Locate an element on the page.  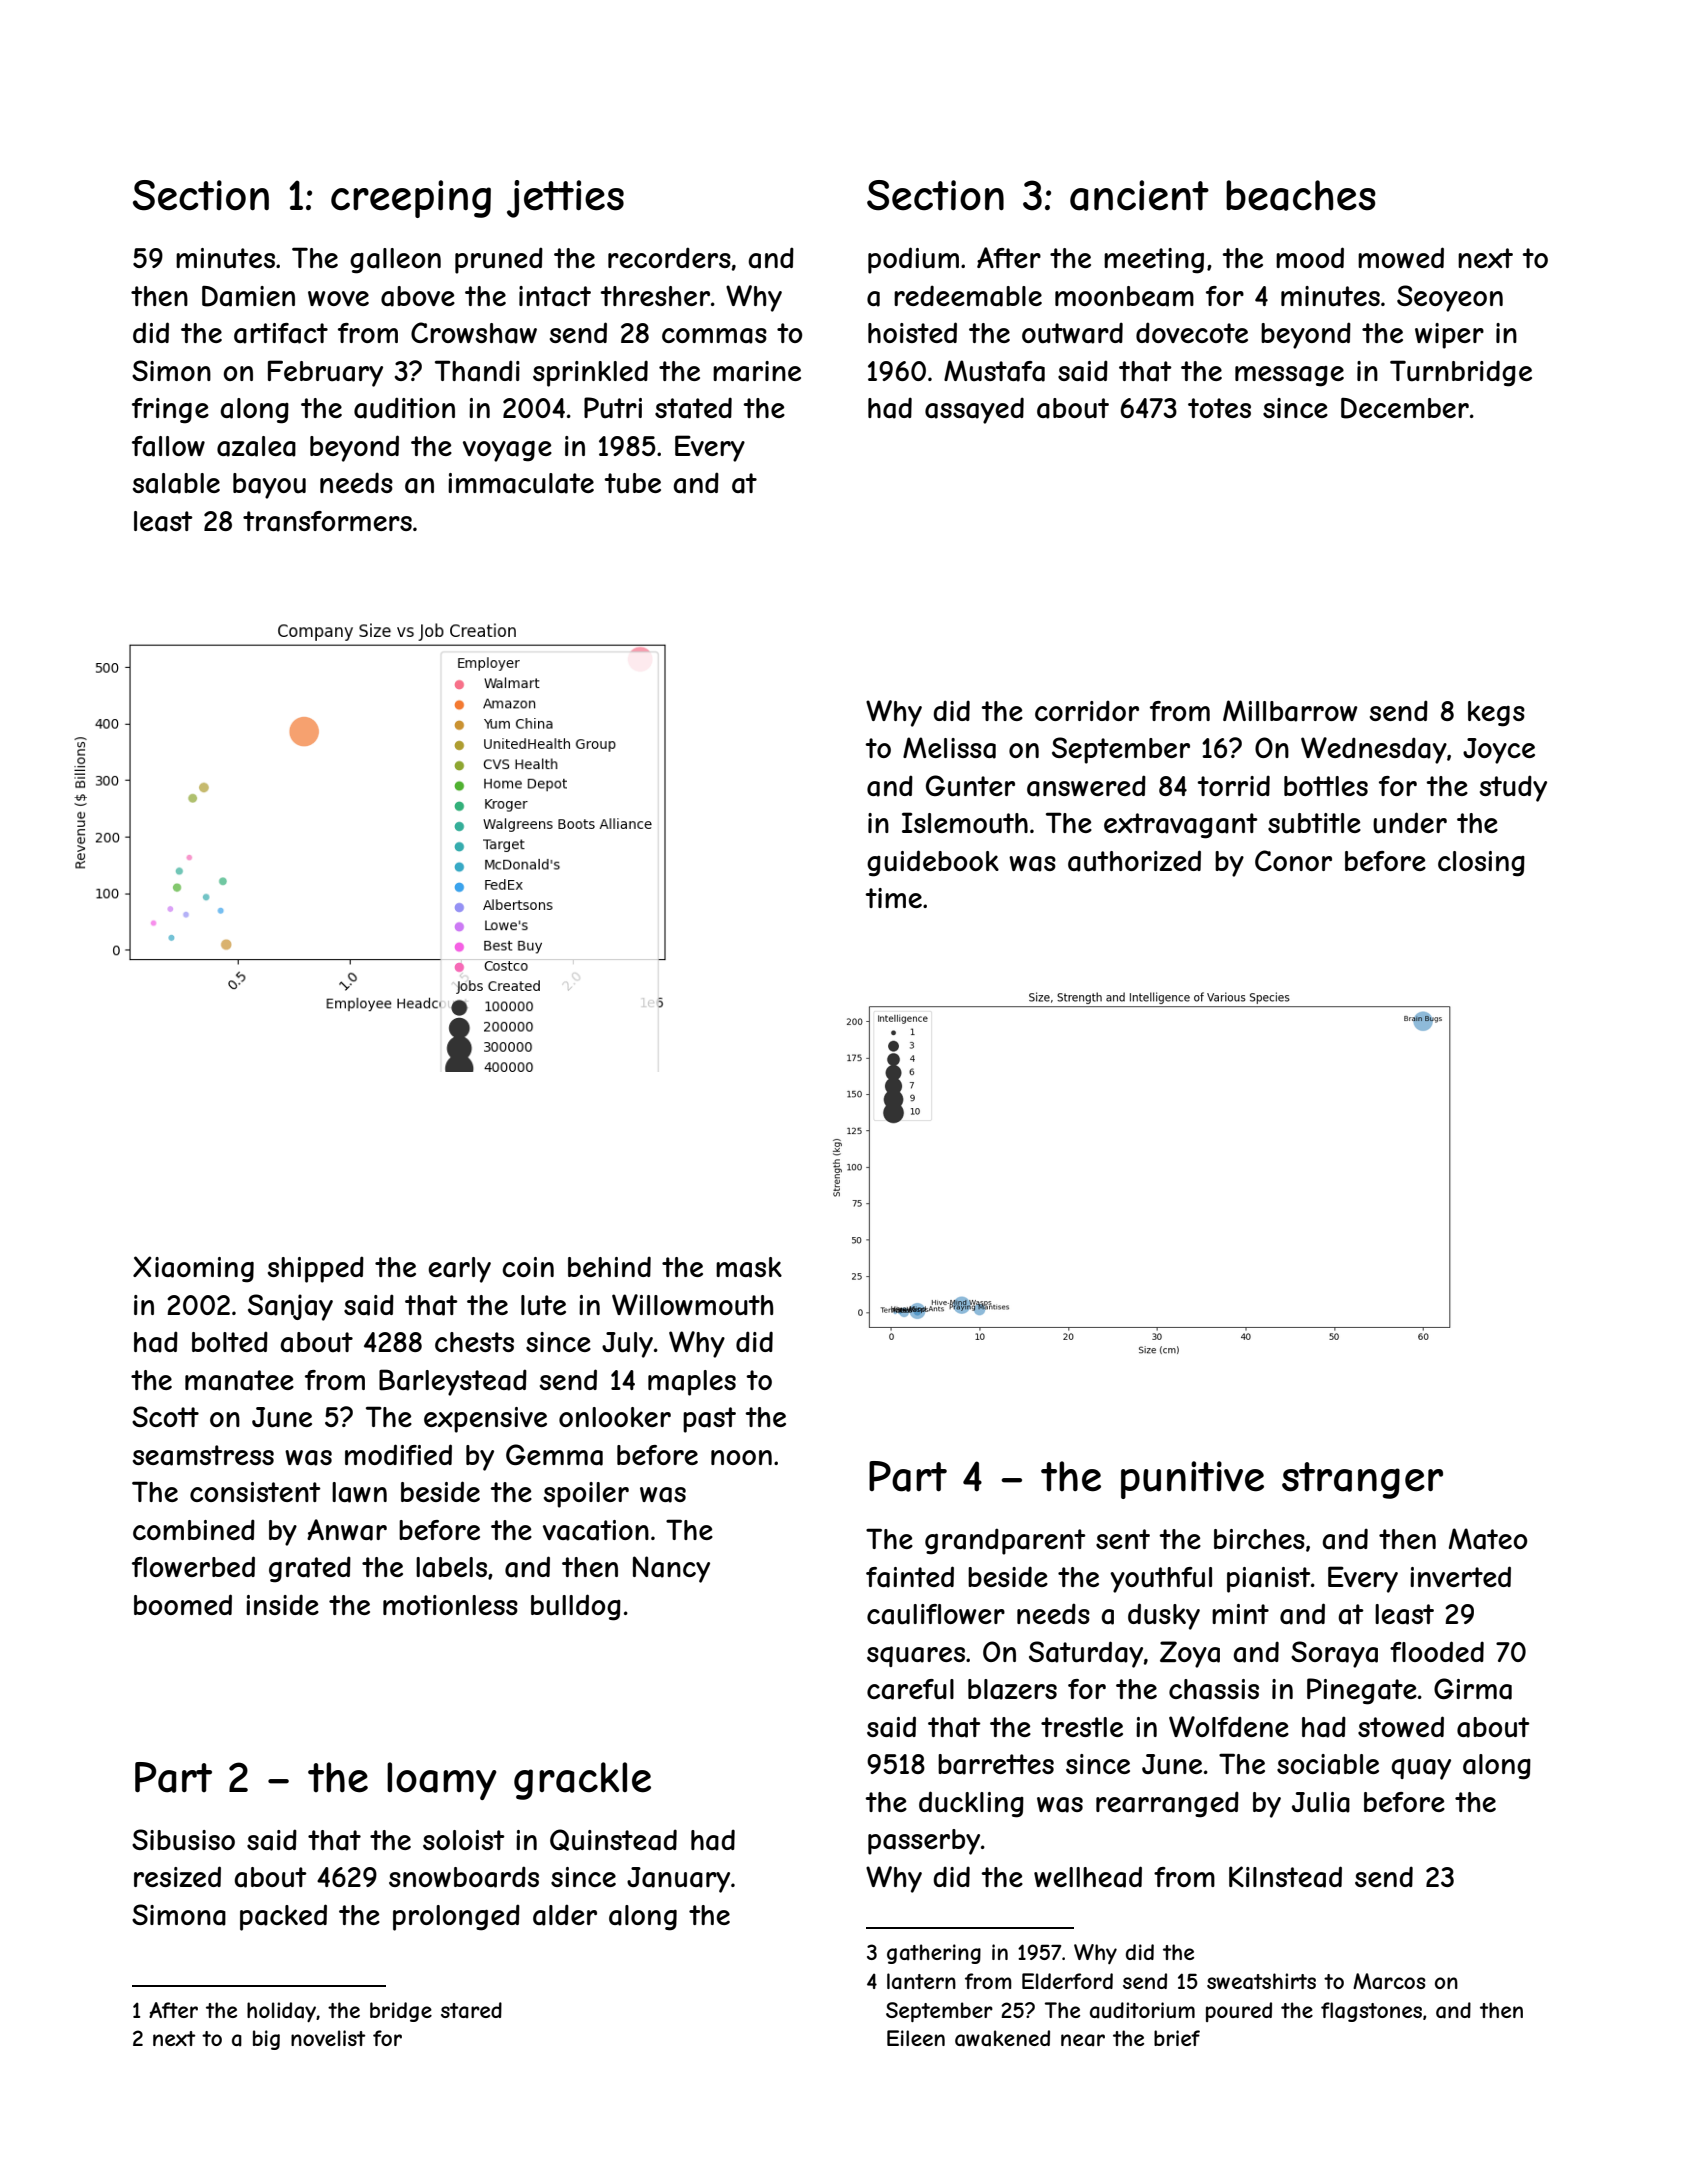
passerby is located at coordinates (924, 1842).
